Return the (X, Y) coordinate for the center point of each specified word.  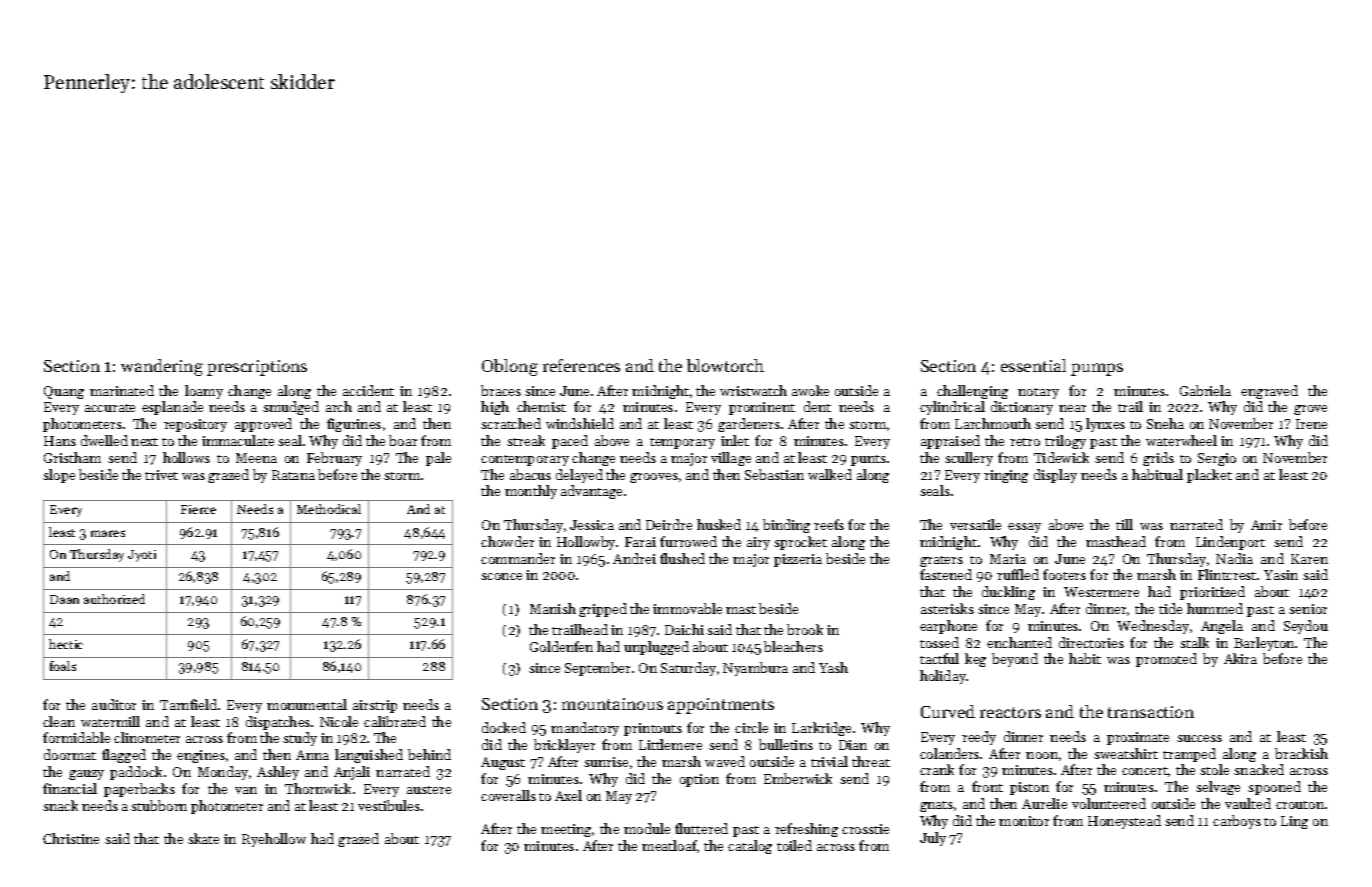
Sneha (1165, 423)
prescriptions (257, 368)
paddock (136, 773)
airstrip (375, 706)
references (581, 365)
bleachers (793, 646)
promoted (1166, 660)
